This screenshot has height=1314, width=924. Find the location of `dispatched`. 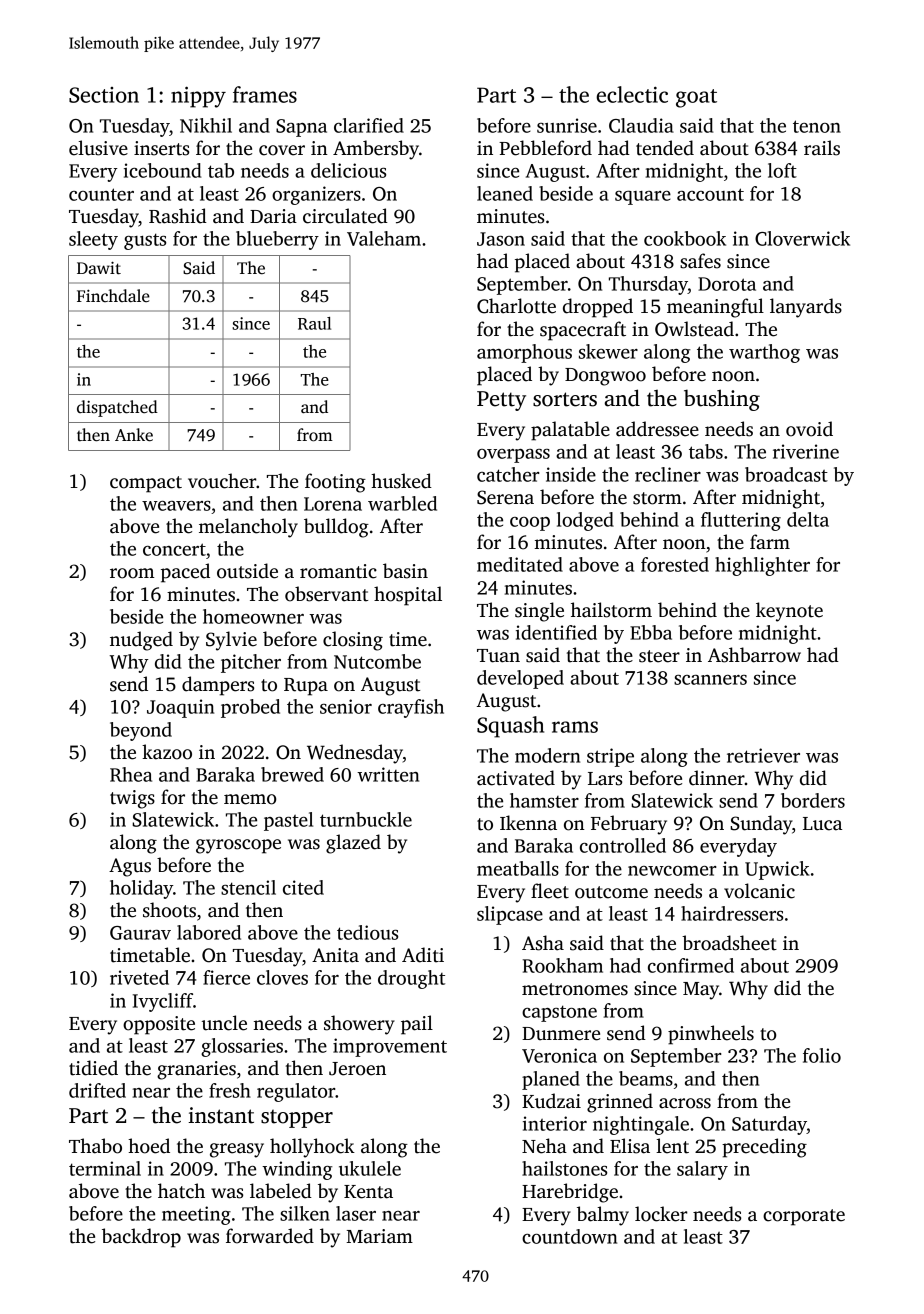

dispatched is located at coordinates (117, 408).
